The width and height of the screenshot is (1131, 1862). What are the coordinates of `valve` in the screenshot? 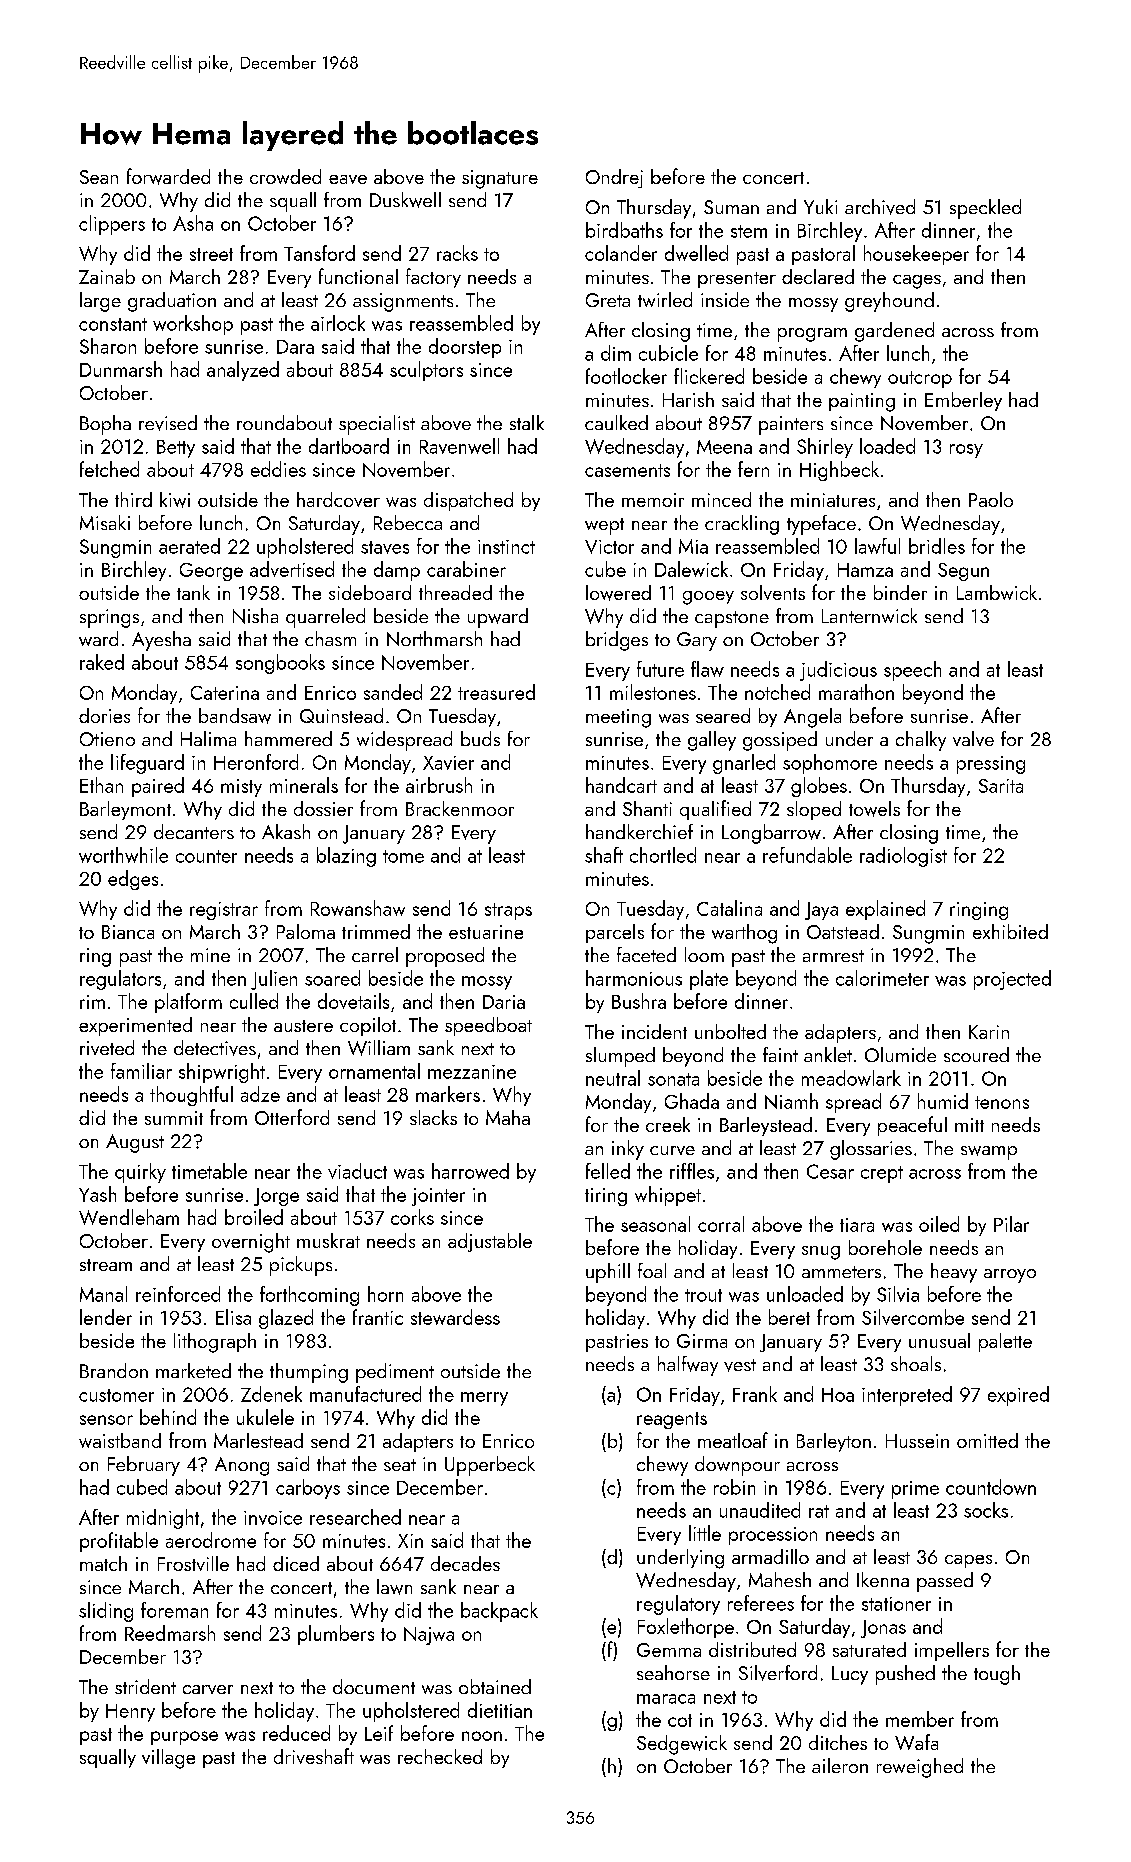 It's located at (973, 738).
